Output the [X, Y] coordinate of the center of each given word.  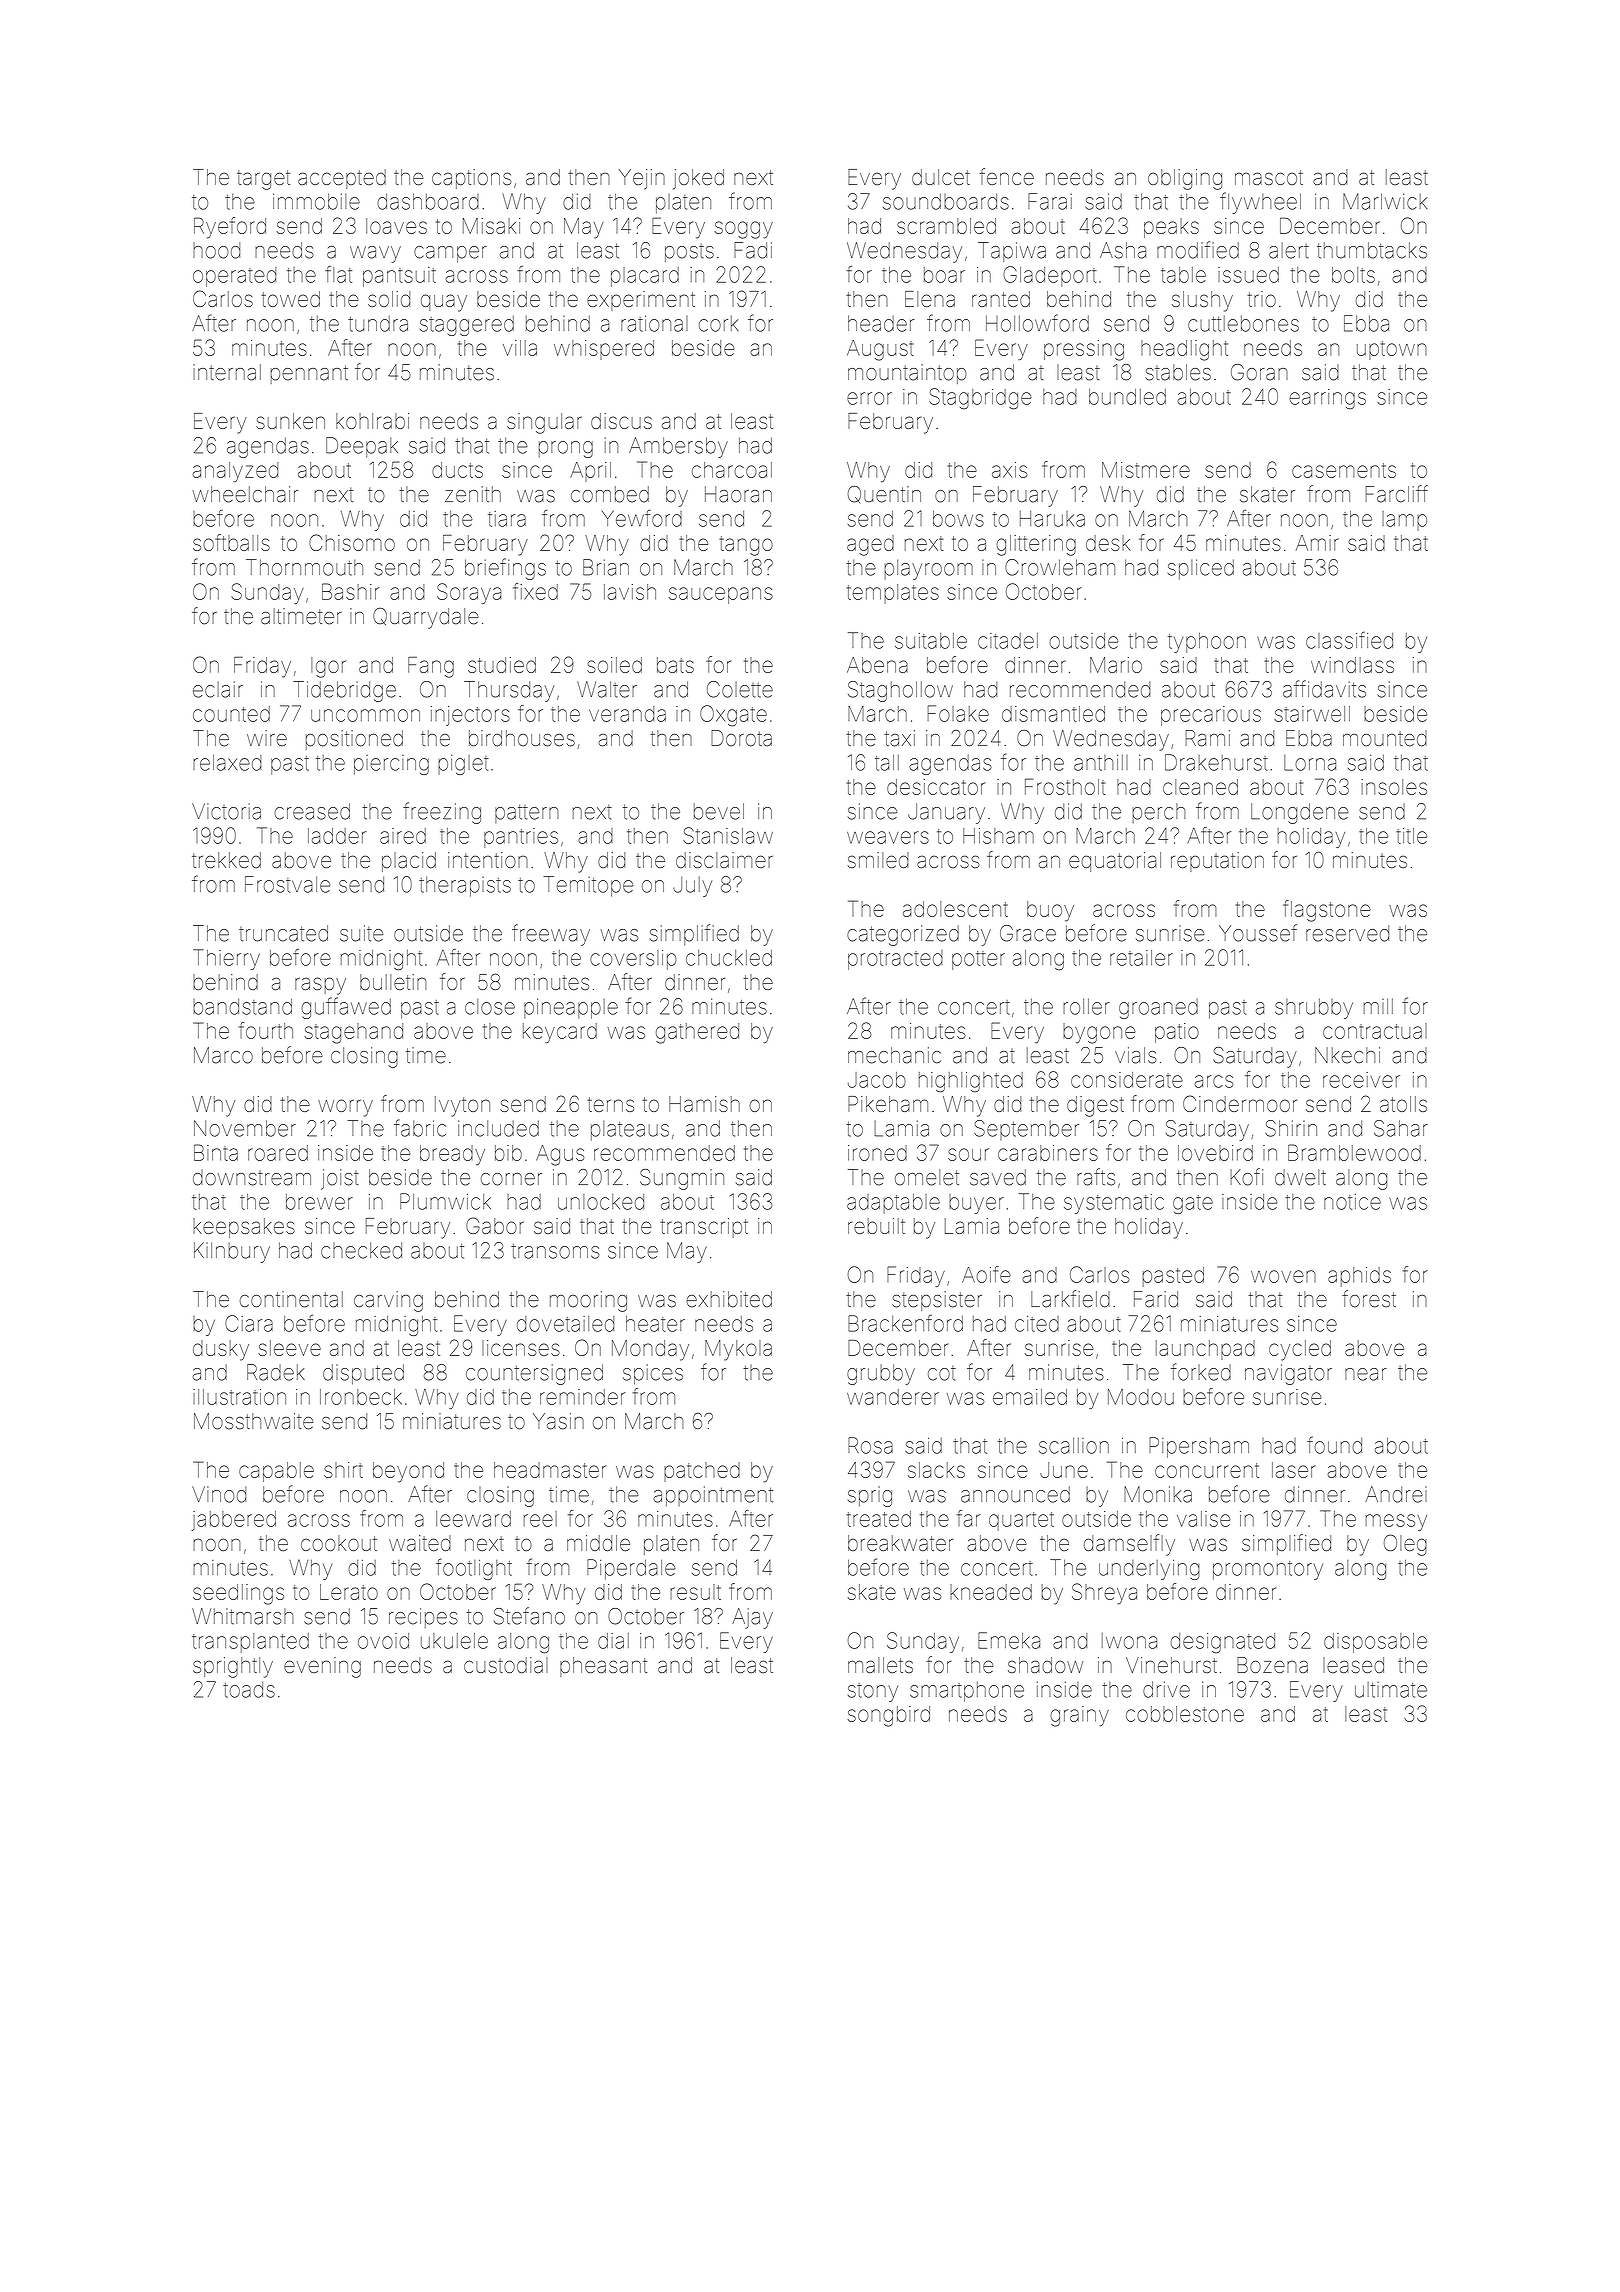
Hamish [704, 1104]
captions [471, 179]
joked [698, 179]
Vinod [219, 1494]
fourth [266, 1030]
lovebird [1215, 1153]
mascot [1269, 177]
